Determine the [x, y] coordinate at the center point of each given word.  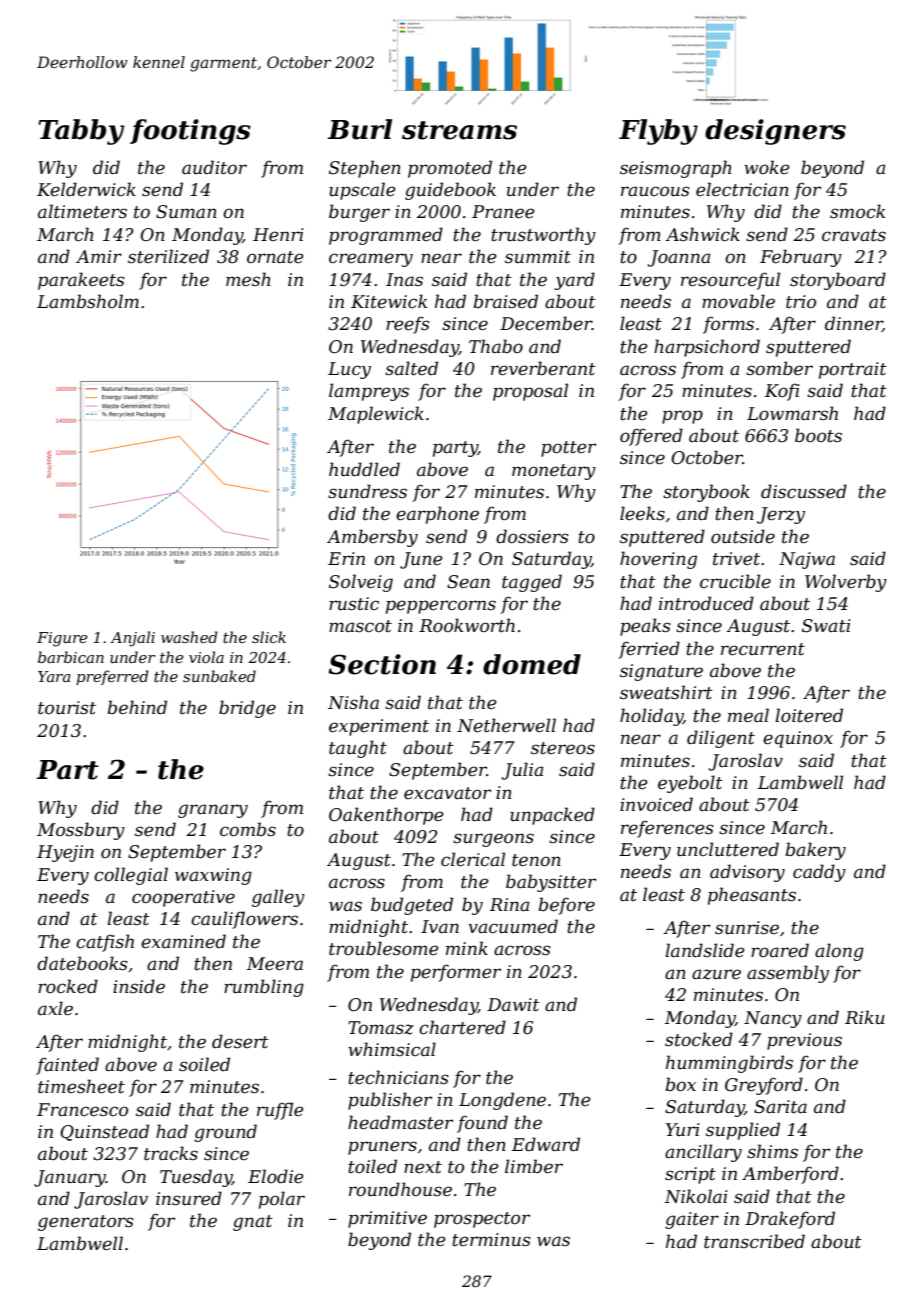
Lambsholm [88, 301]
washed [189, 637]
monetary [554, 472]
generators [86, 1223]
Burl [359, 129]
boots [818, 435]
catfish [105, 943]
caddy [819, 873]
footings [190, 132]
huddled [364, 469]
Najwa [807, 560]
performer [456, 973]
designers [775, 132]
